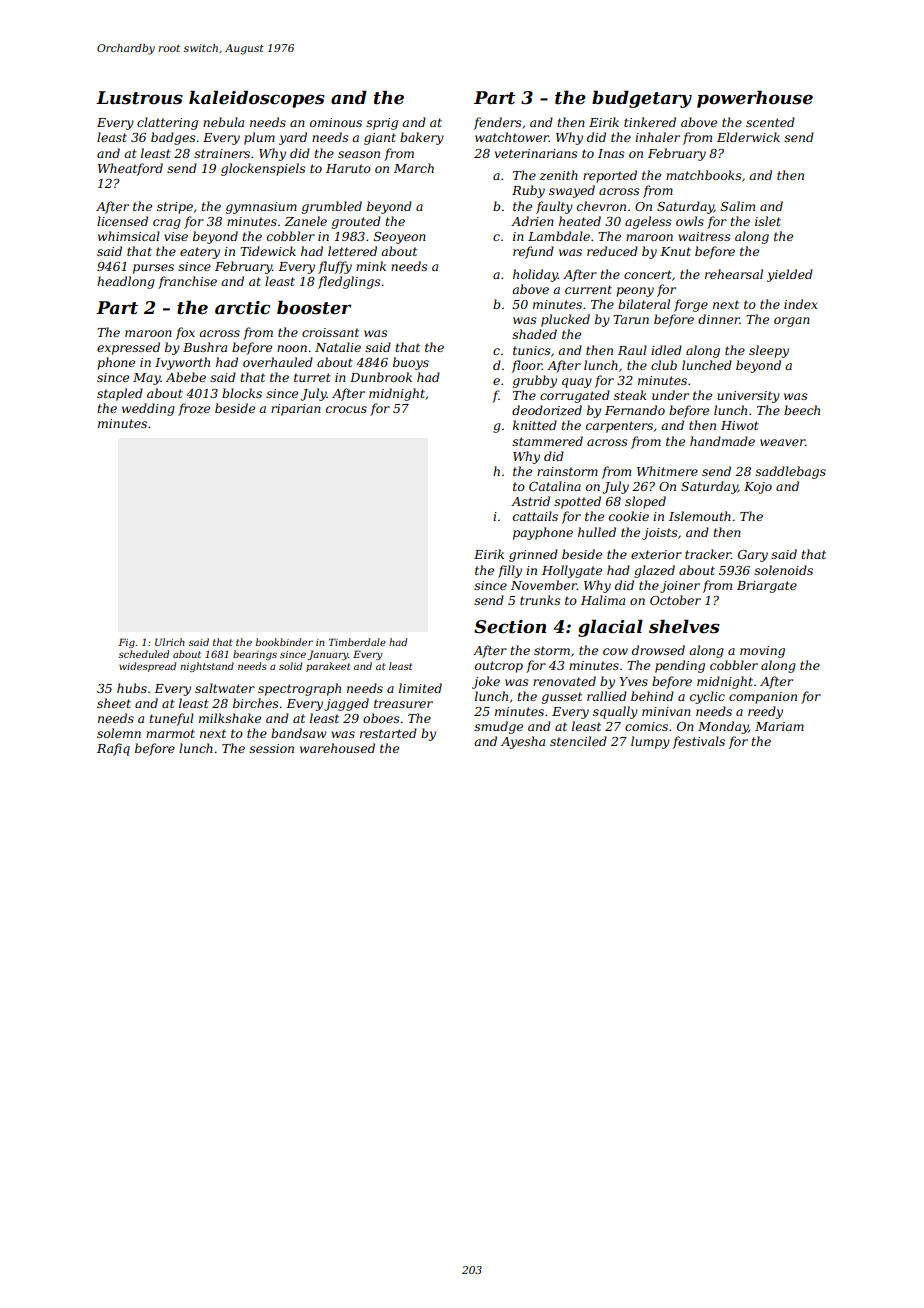  What do you see at coordinates (223, 122) in the page?
I see `nebula` at bounding box center [223, 122].
